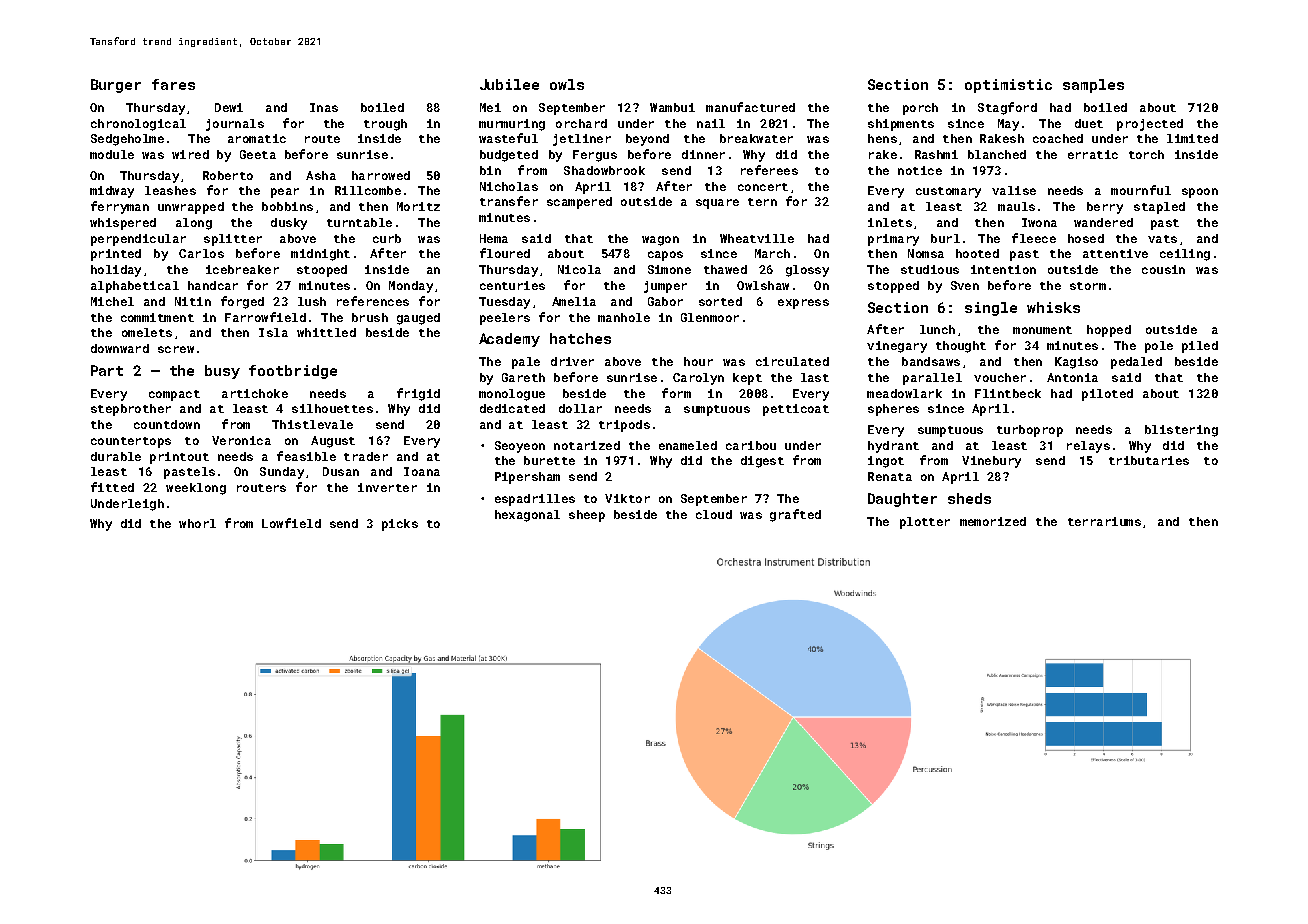 The image size is (1308, 924). I want to click on Jubilee, so click(509, 84).
